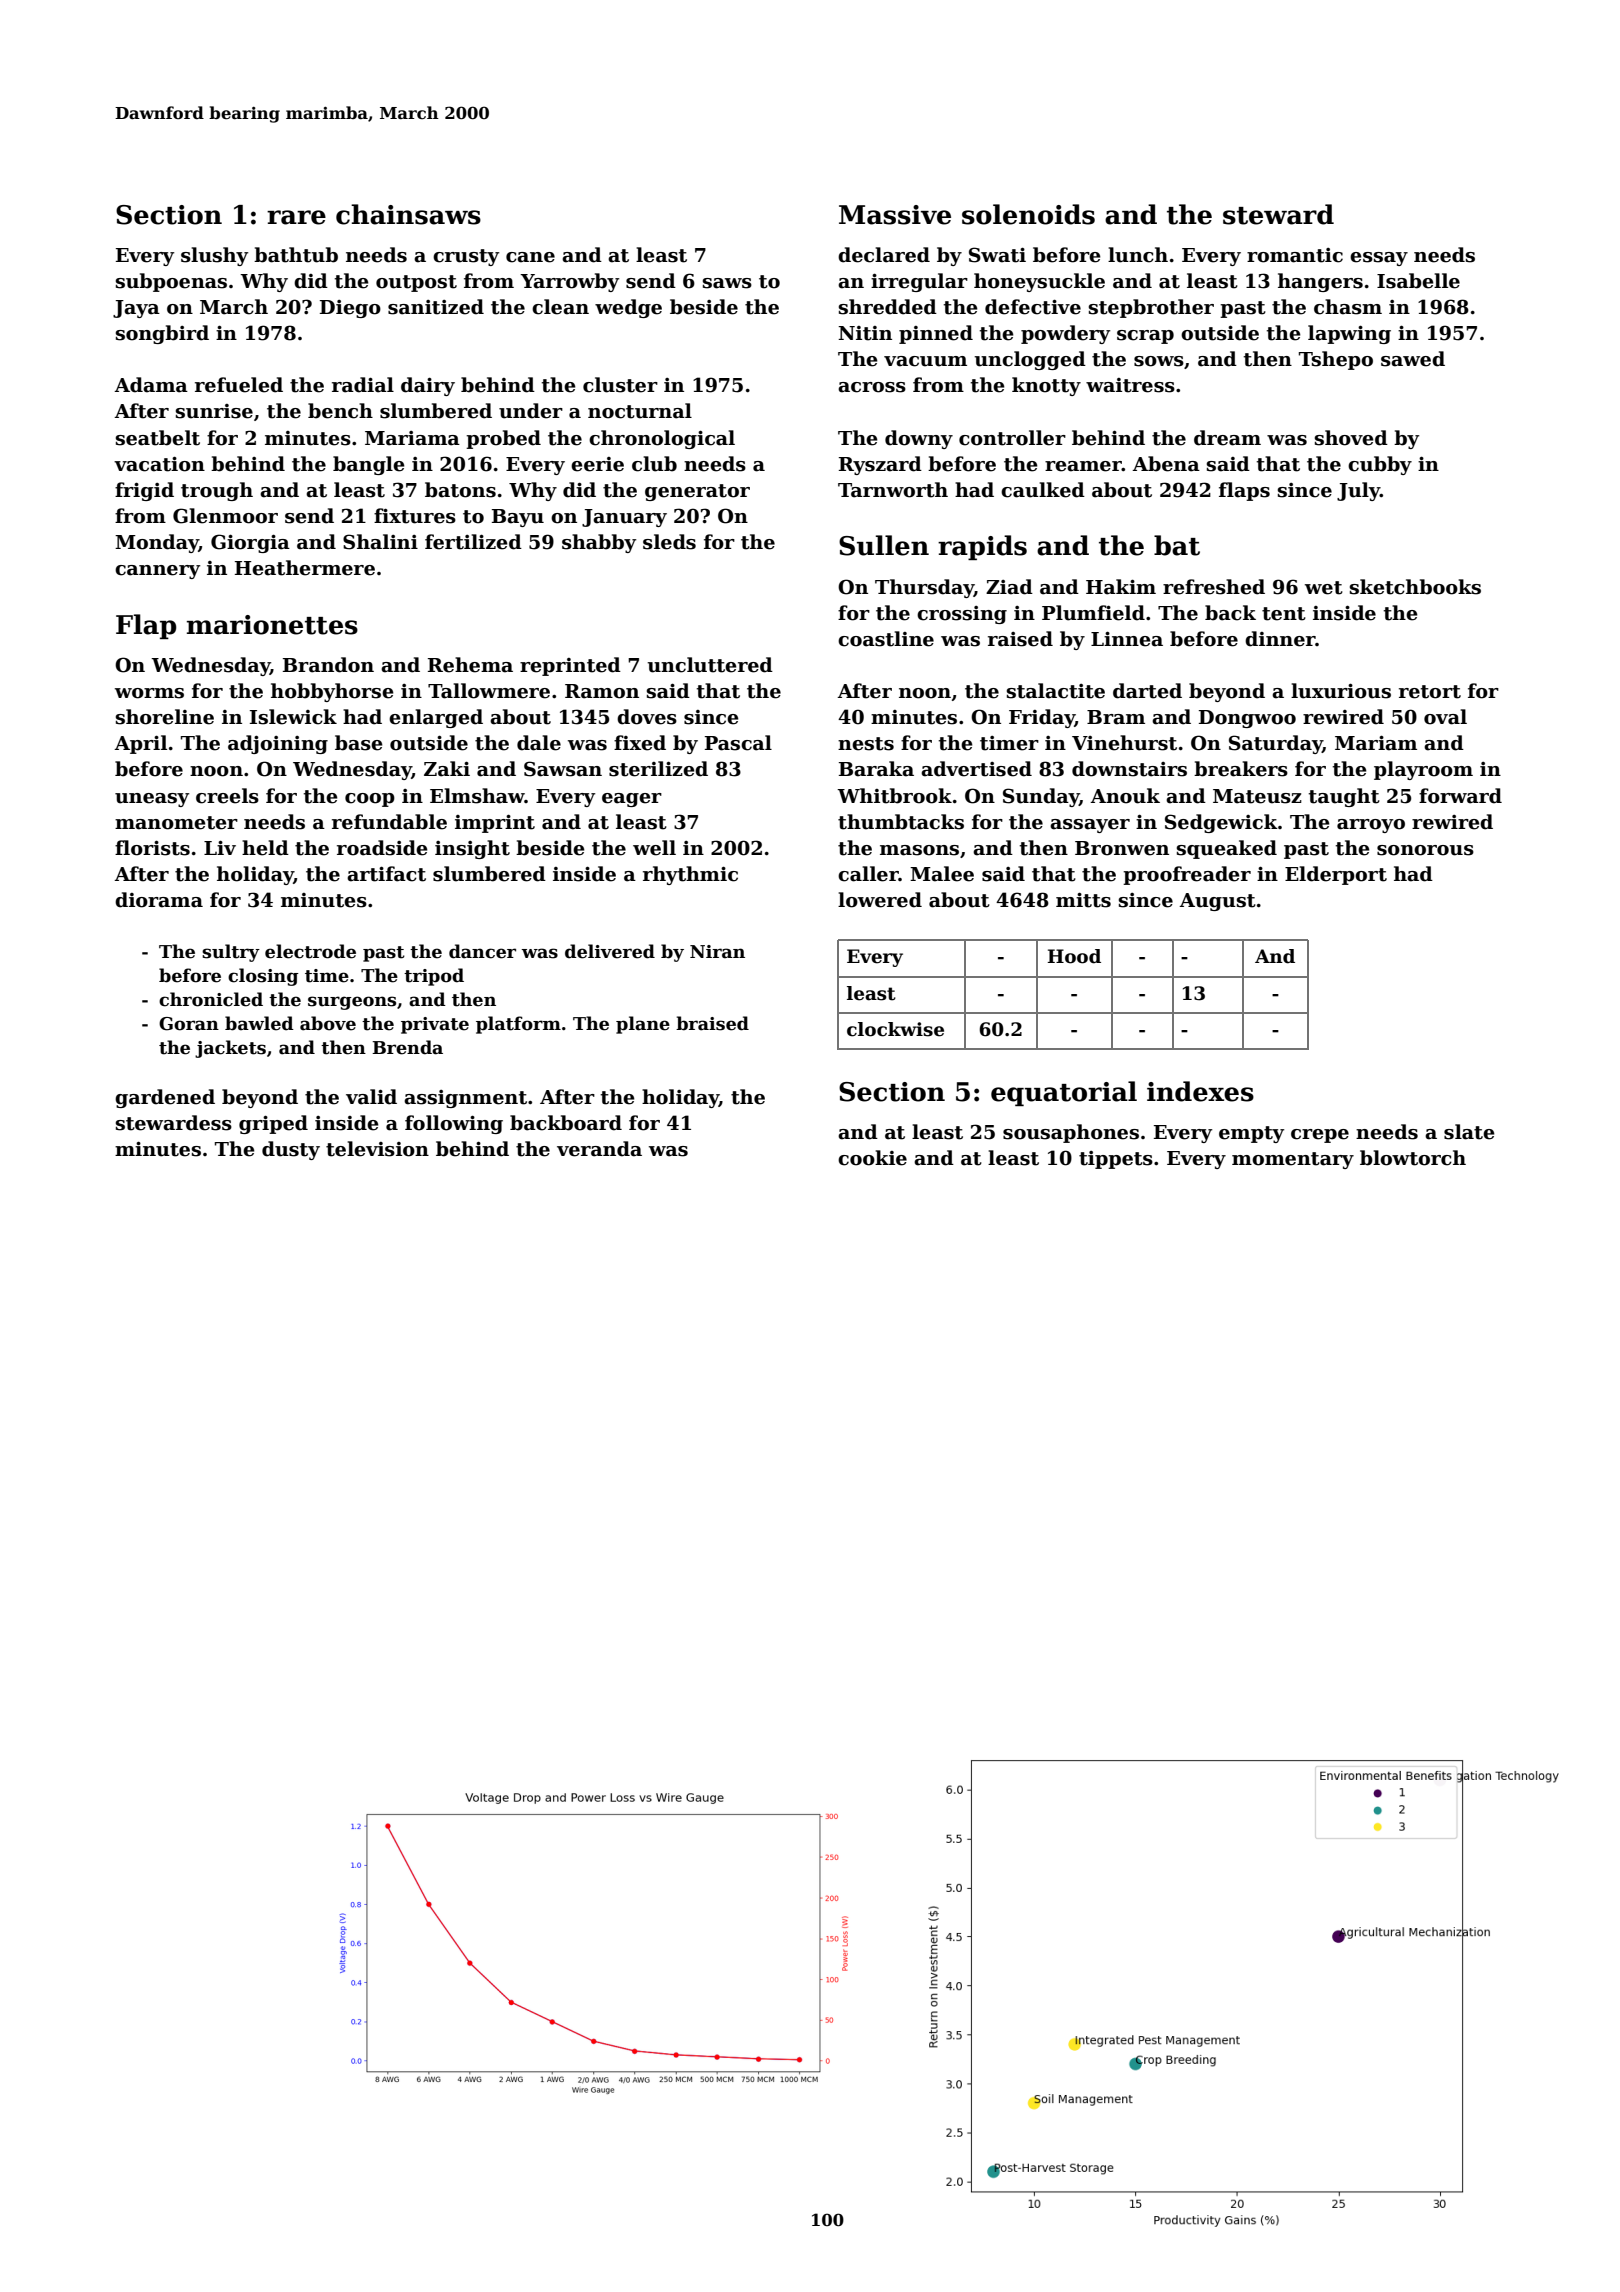 This screenshot has width=1620, height=2292. I want to click on downy, so click(919, 439).
